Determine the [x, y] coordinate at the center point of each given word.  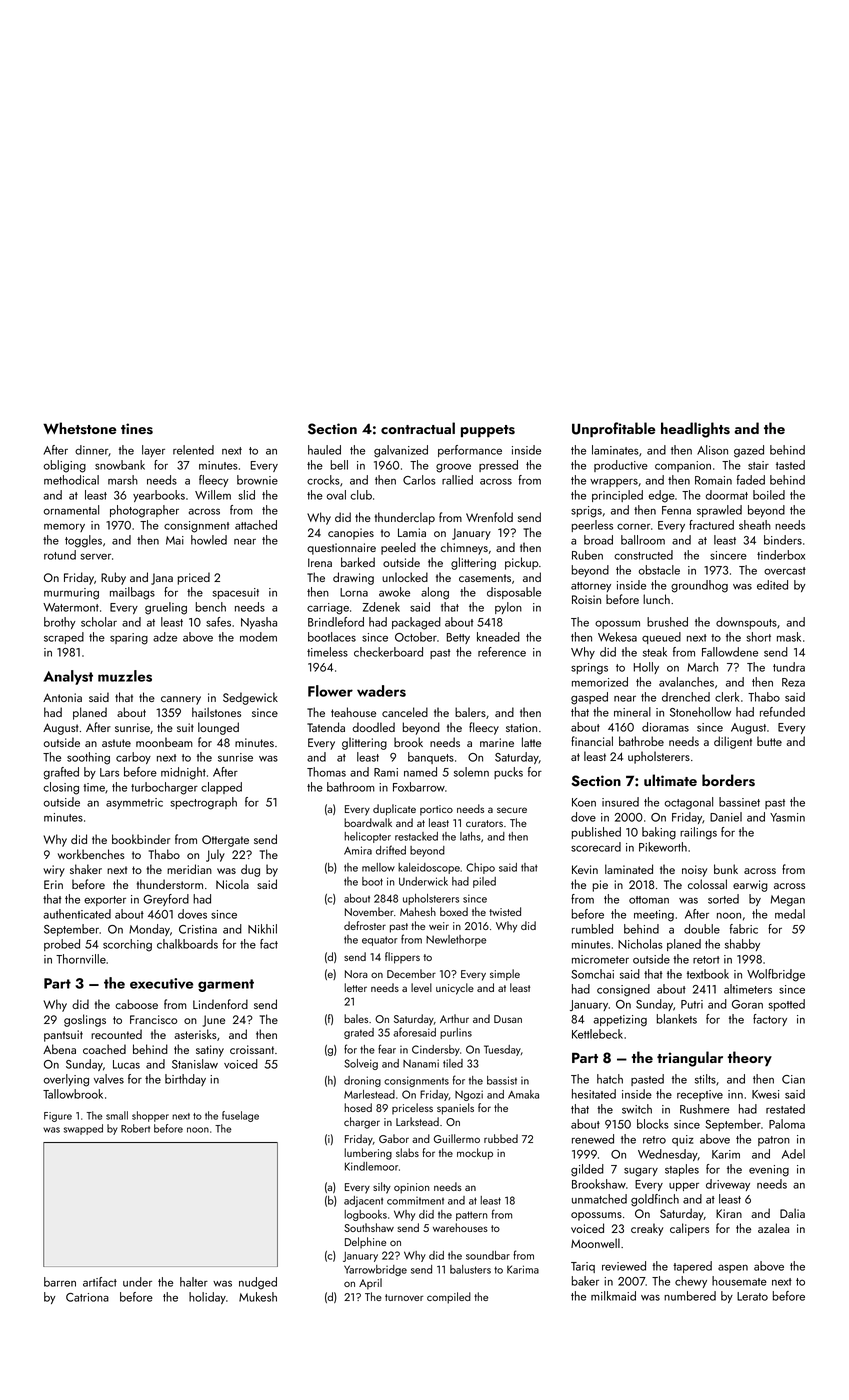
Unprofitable [613, 430]
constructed [643, 555]
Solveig [361, 1064]
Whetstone [79, 428]
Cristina [198, 929]
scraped [64, 638]
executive [161, 983]
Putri [692, 1004]
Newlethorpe [456, 940]
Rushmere [704, 1109]
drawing [353, 578]
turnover [404, 1297]
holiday [207, 1298]
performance [470, 451]
